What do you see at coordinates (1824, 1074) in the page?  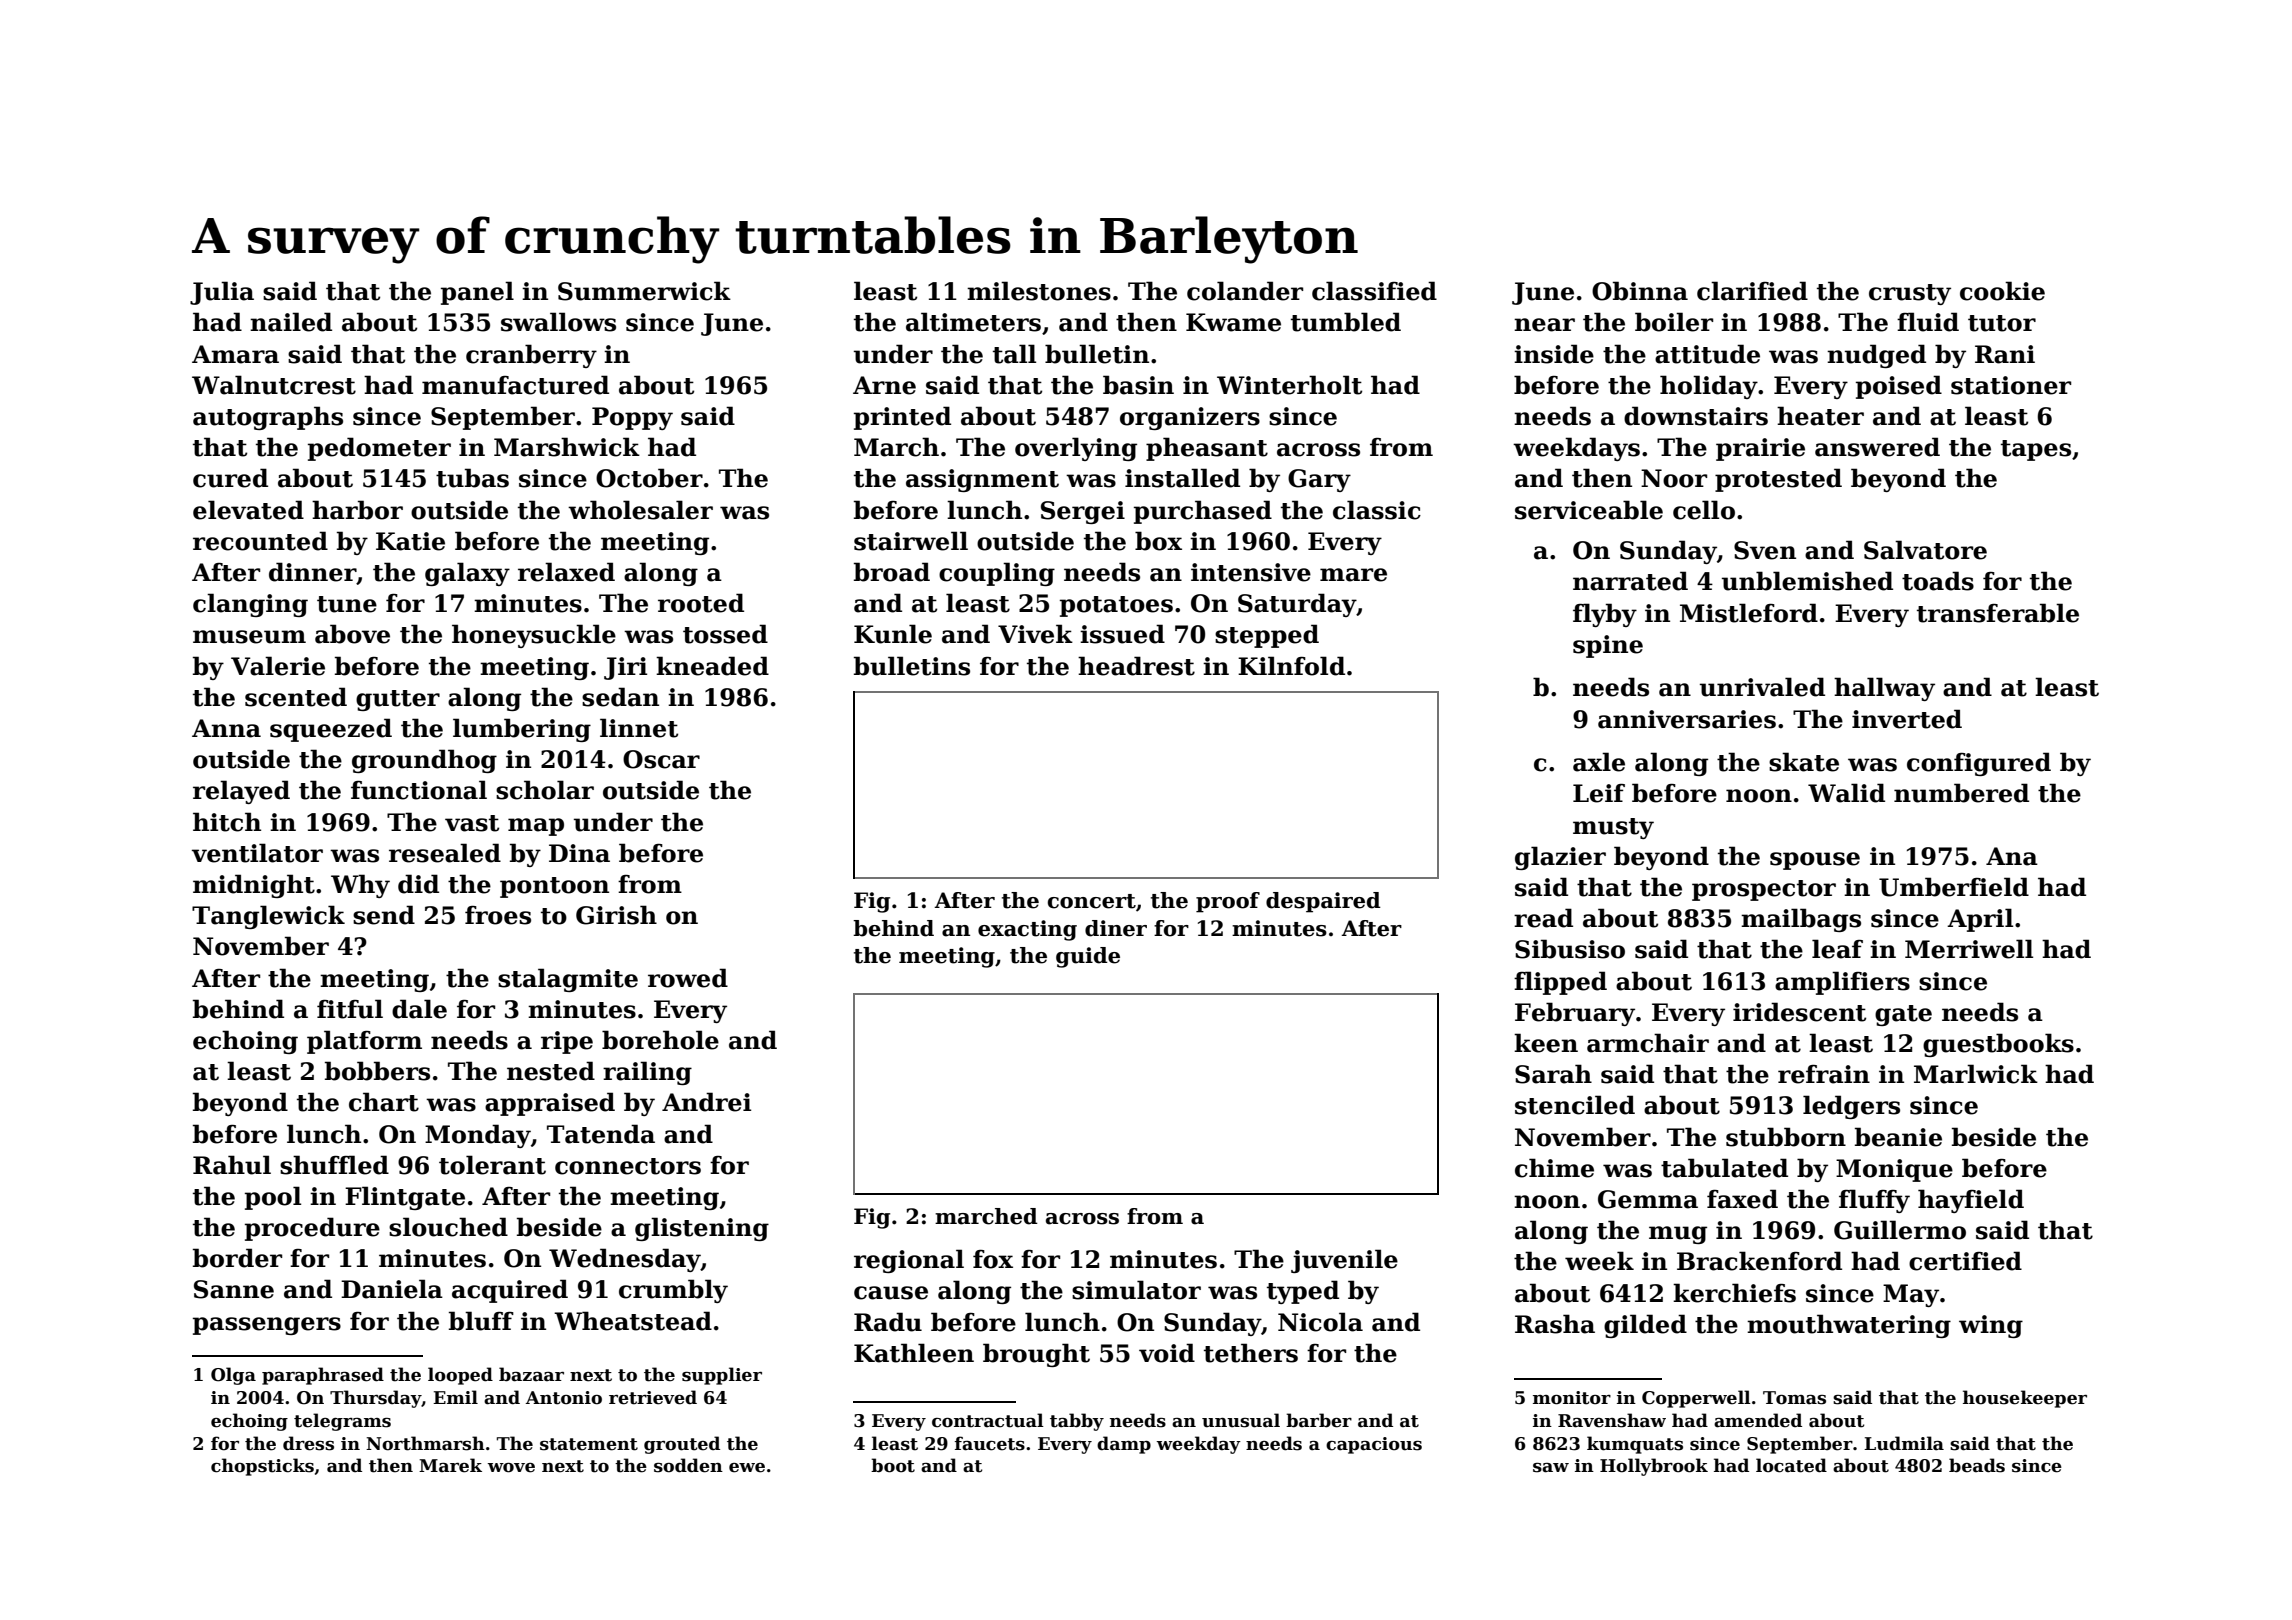 I see `refrain` at bounding box center [1824, 1074].
